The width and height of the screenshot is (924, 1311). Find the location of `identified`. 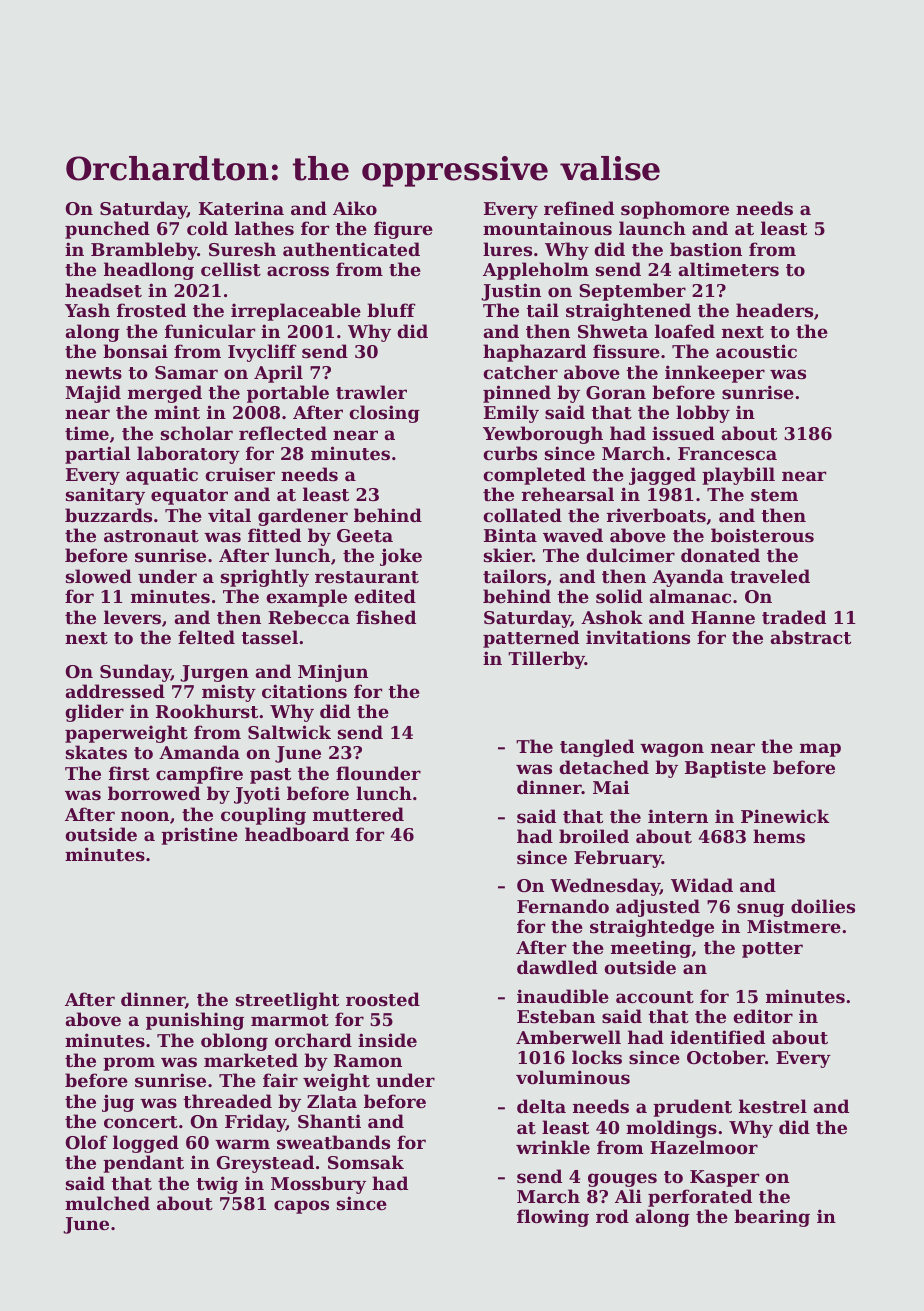

identified is located at coordinates (717, 1037).
